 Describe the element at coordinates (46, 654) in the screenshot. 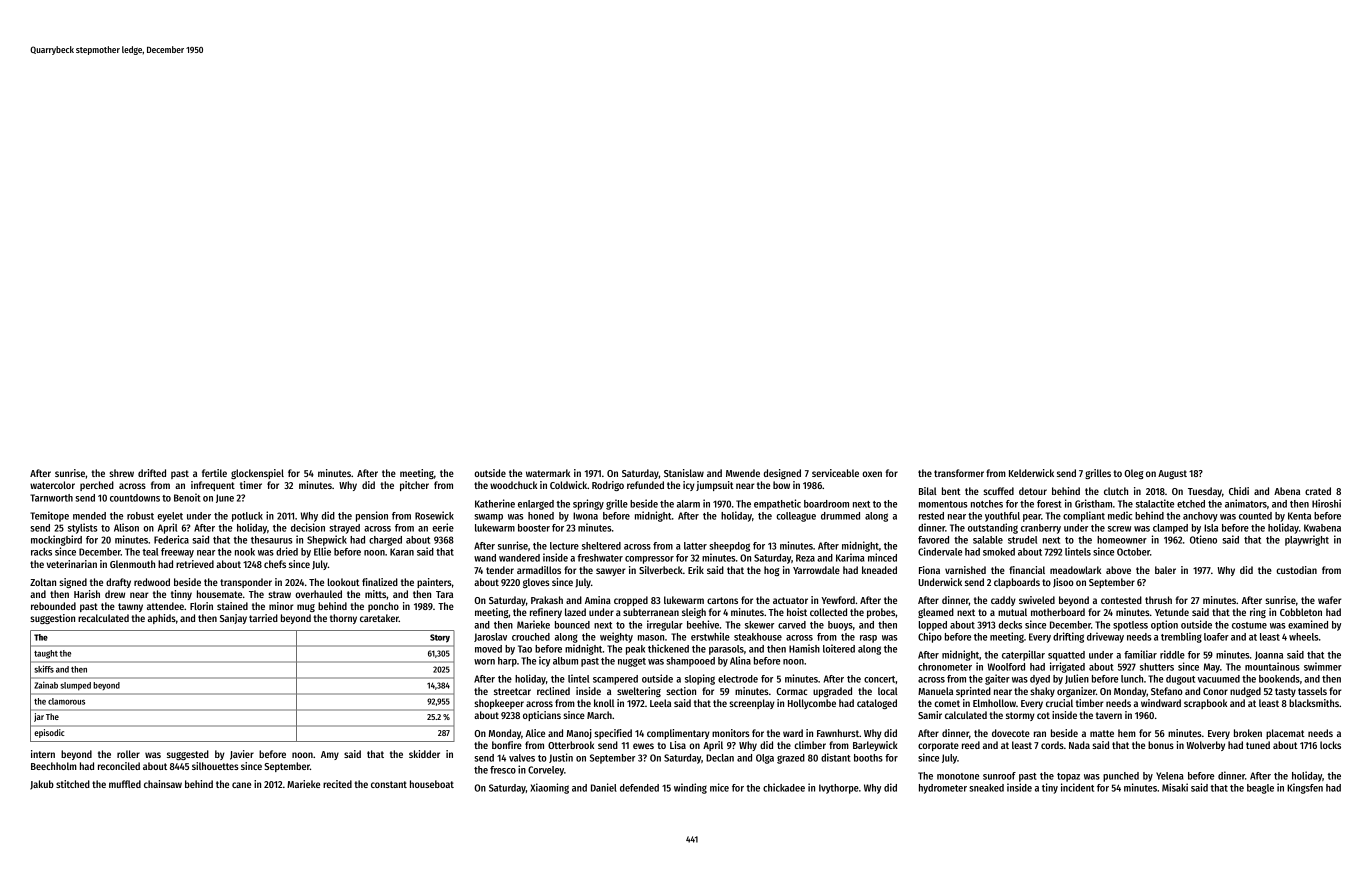

I see `taught` at that location.
